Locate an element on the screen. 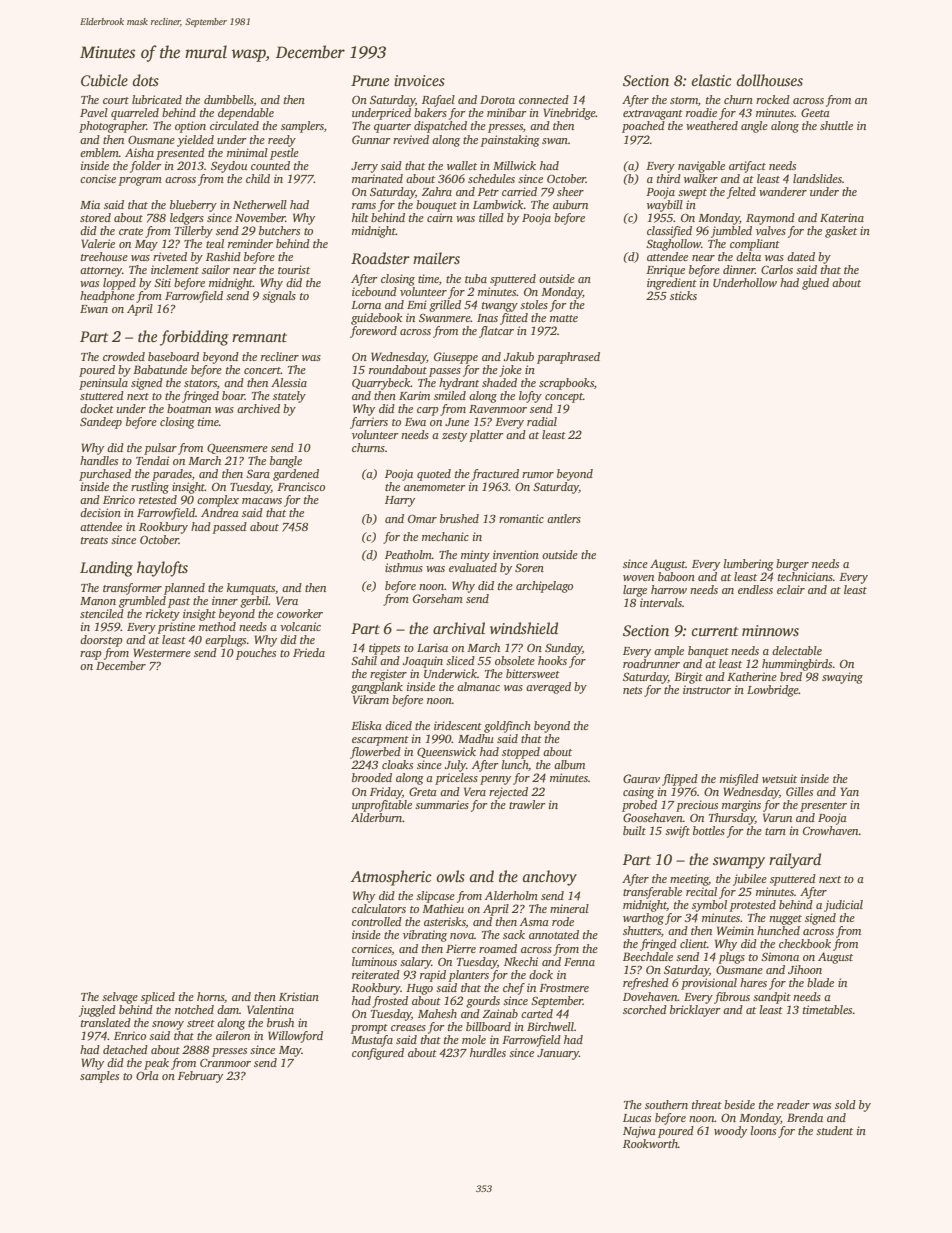 The width and height of the screenshot is (952, 1233). Cranmoor is located at coordinates (225, 1063).
